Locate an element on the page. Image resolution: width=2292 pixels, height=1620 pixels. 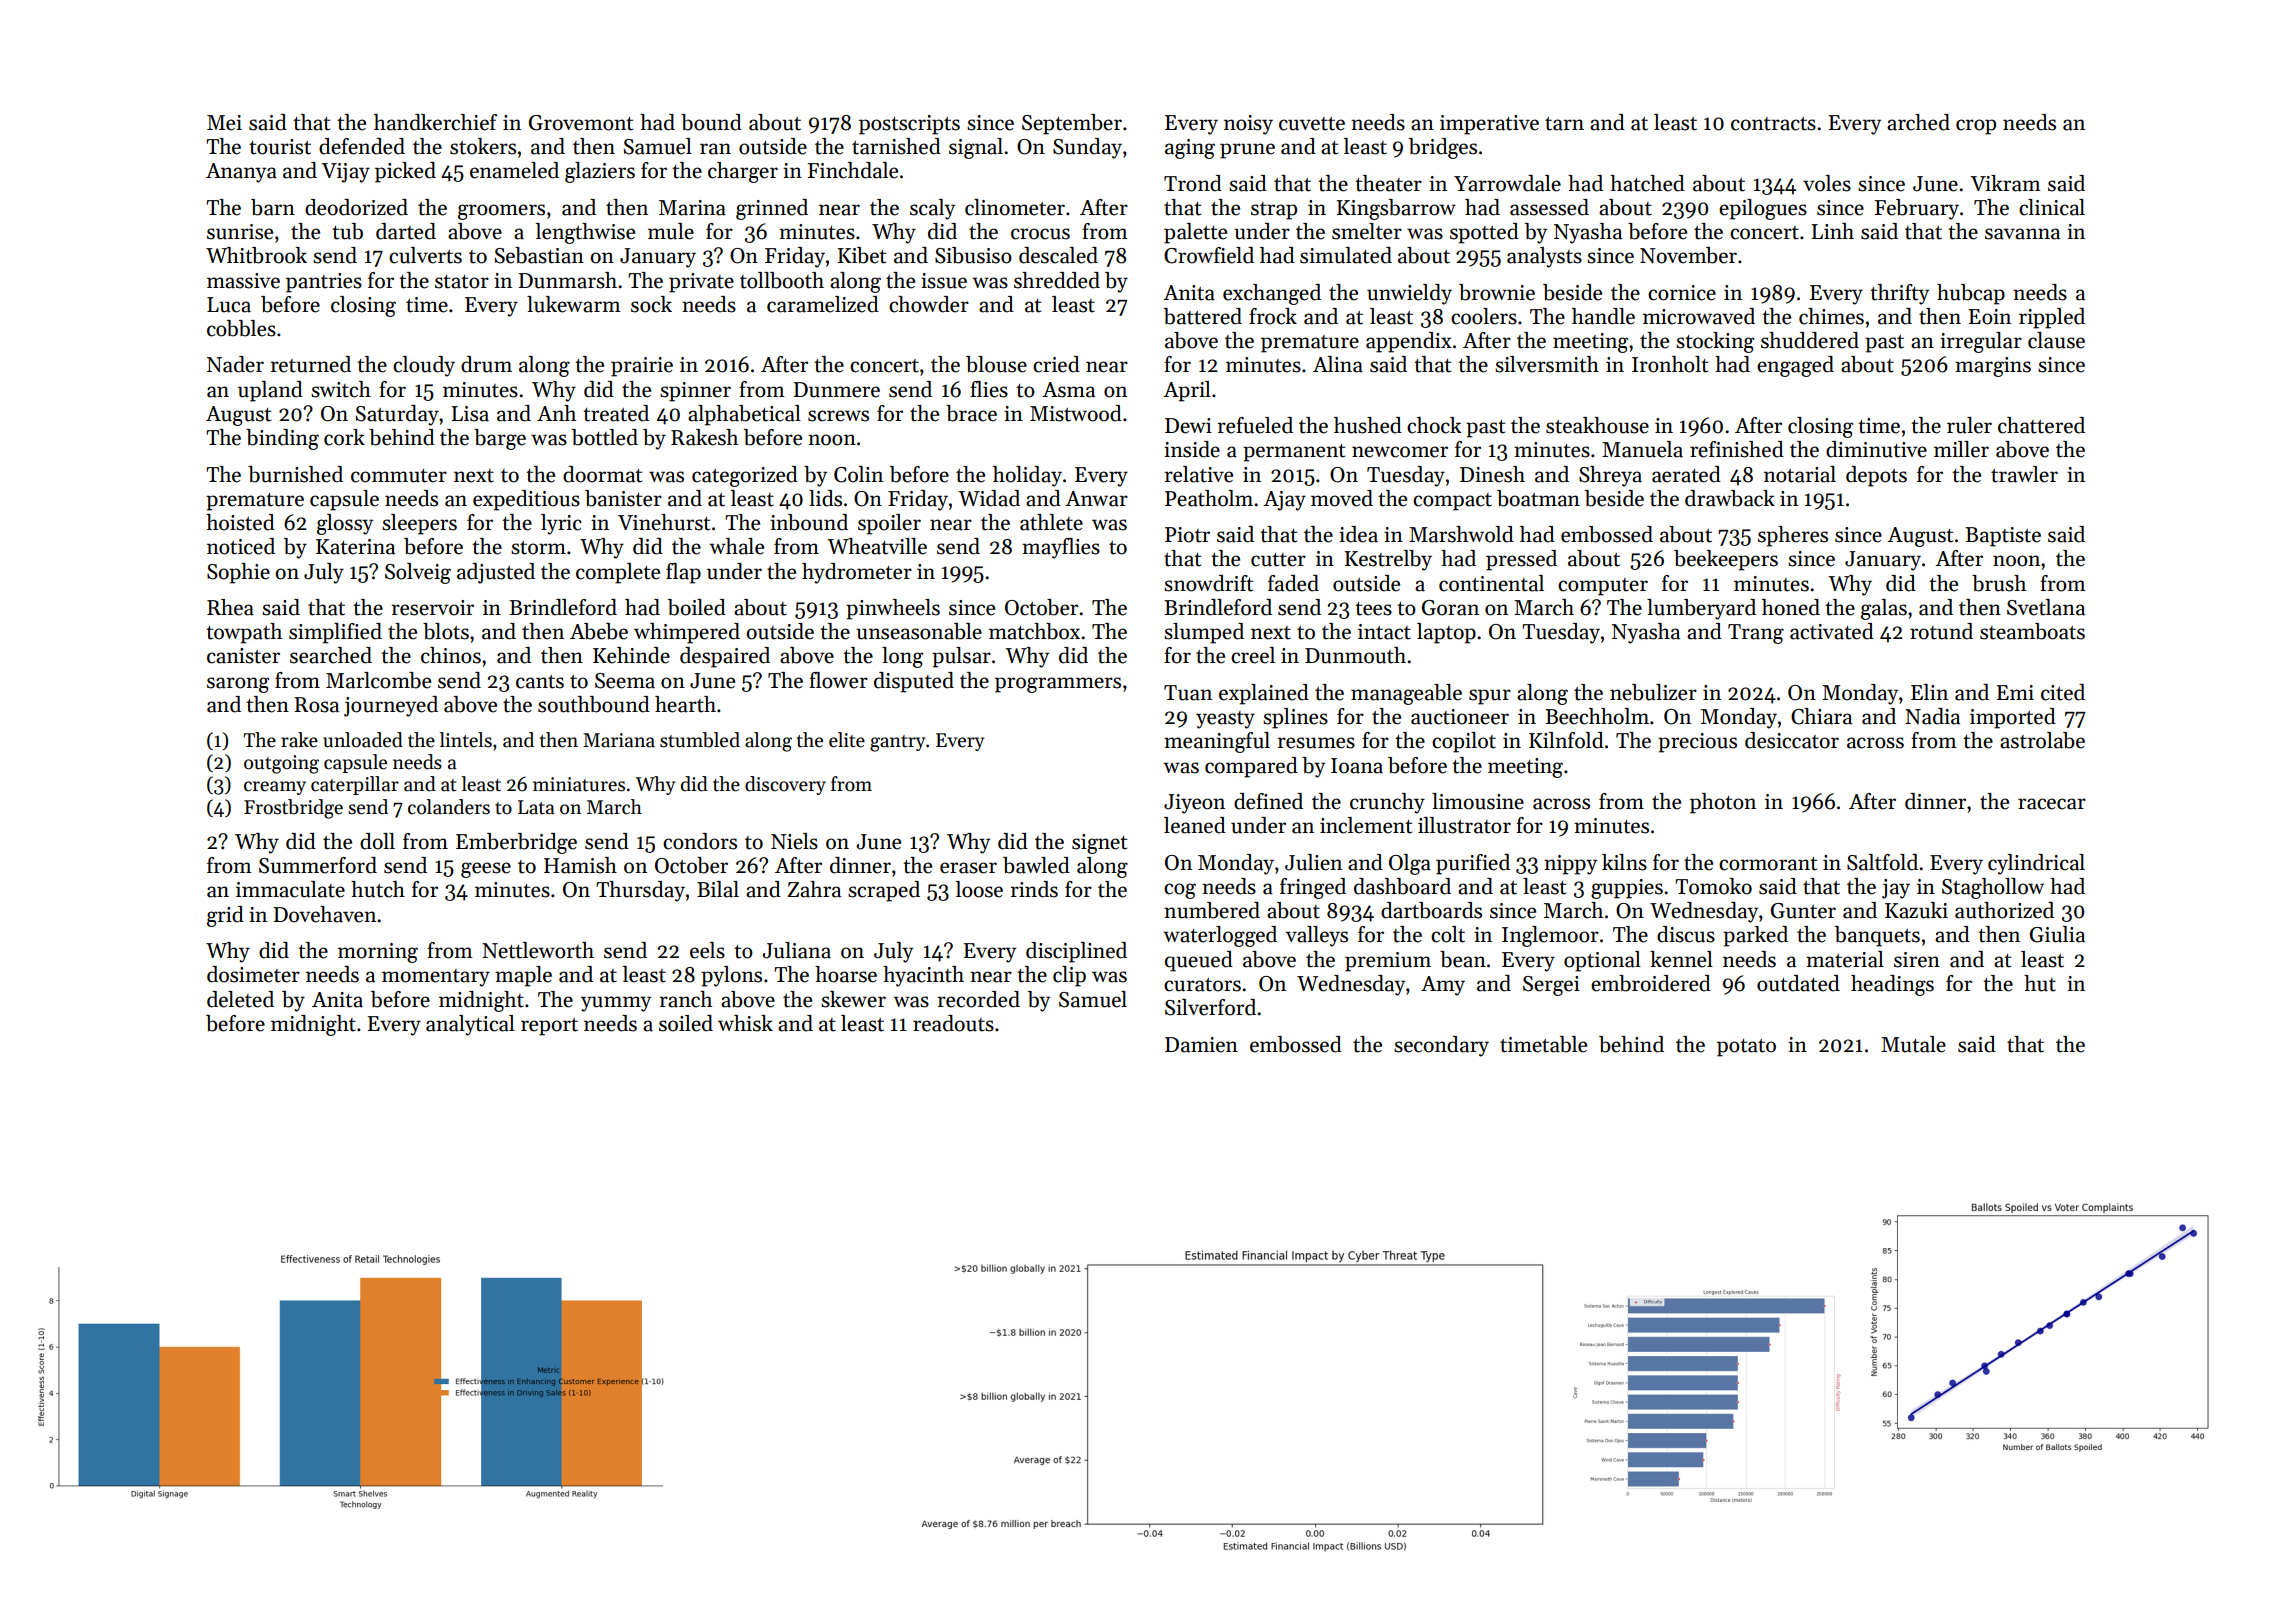
hubcap is located at coordinates (1971, 294).
